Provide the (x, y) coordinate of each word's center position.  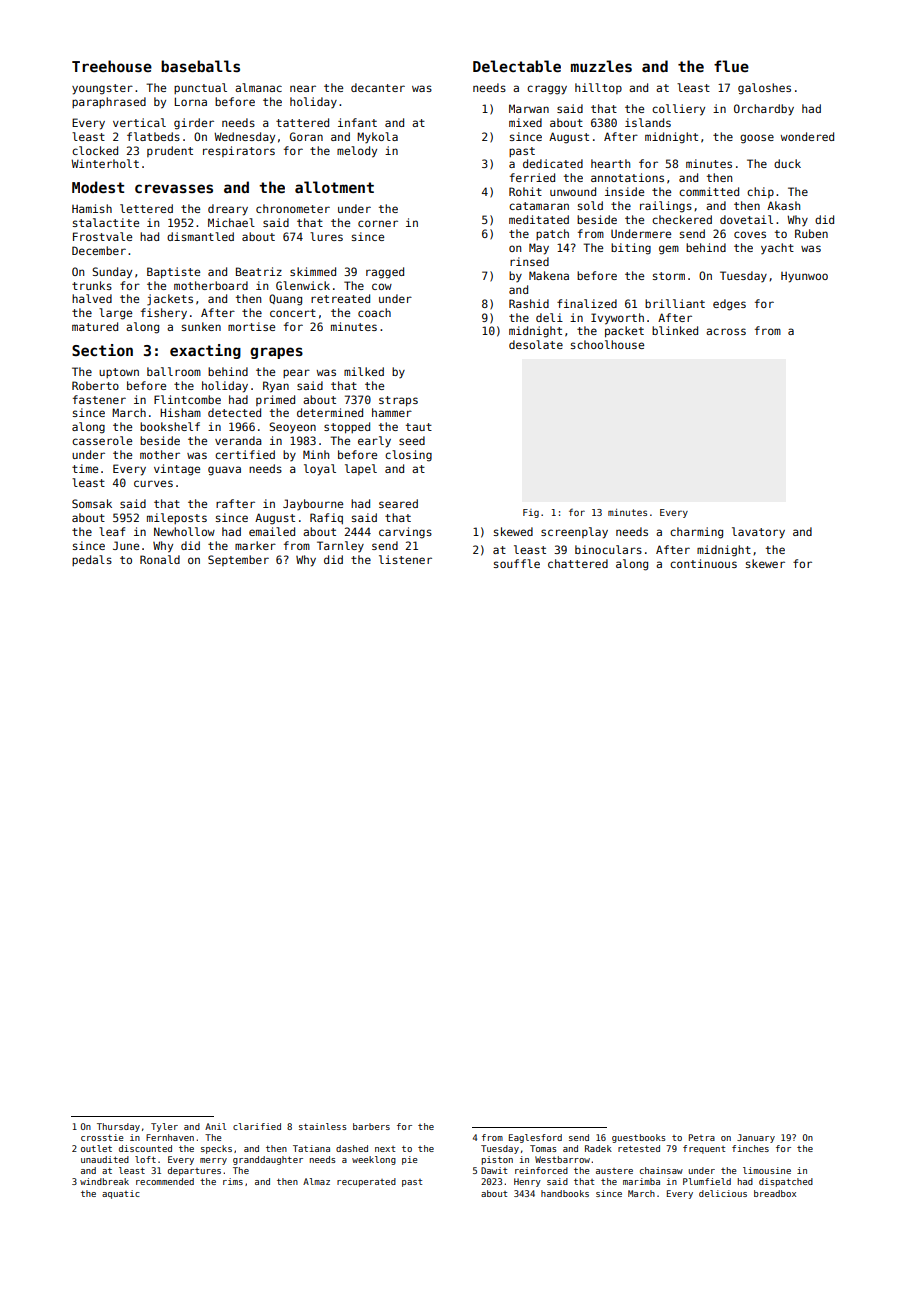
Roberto (95, 385)
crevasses (174, 188)
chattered (578, 563)
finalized (587, 303)
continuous (703, 563)
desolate (536, 344)
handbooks (565, 1193)
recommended (165, 1181)
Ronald (160, 559)
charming (696, 533)
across (726, 331)
